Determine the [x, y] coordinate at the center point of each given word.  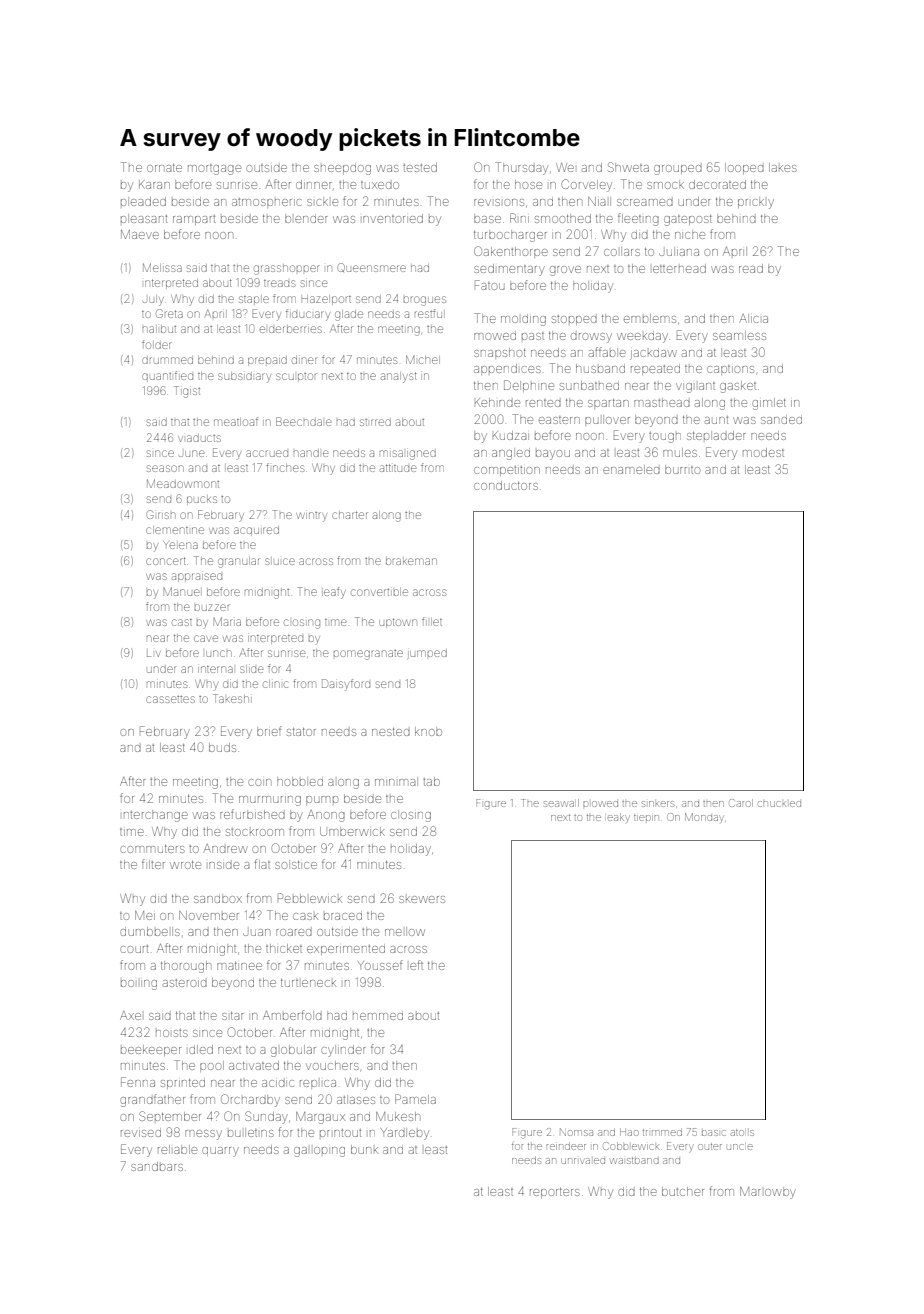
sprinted [183, 1084]
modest [763, 452]
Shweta [628, 167]
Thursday [521, 168]
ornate [164, 168]
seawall [561, 803]
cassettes [170, 699]
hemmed [378, 1016]
